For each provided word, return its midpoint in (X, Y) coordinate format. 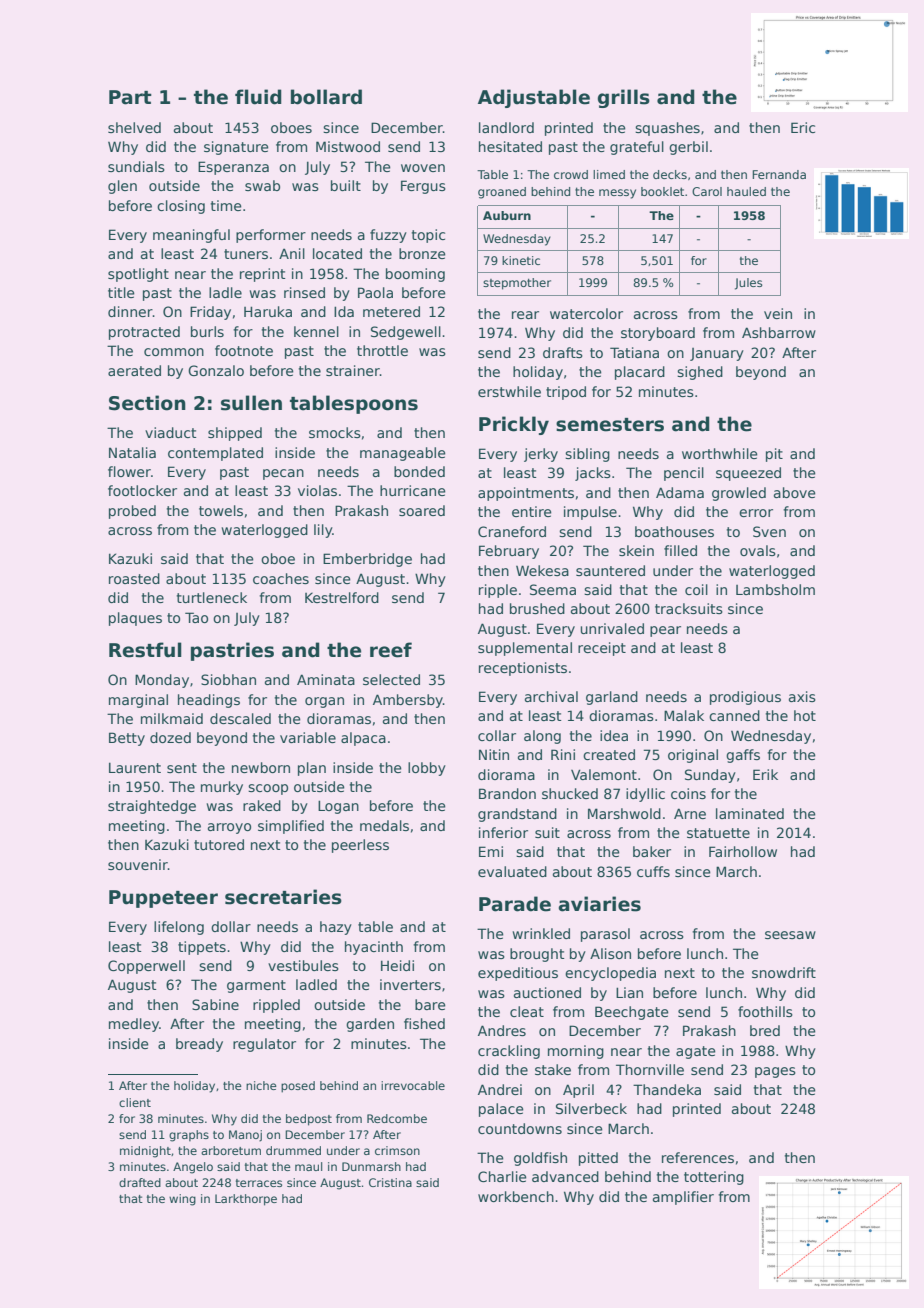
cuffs (653, 871)
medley (134, 1025)
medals (384, 825)
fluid (258, 97)
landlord (506, 127)
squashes (667, 129)
